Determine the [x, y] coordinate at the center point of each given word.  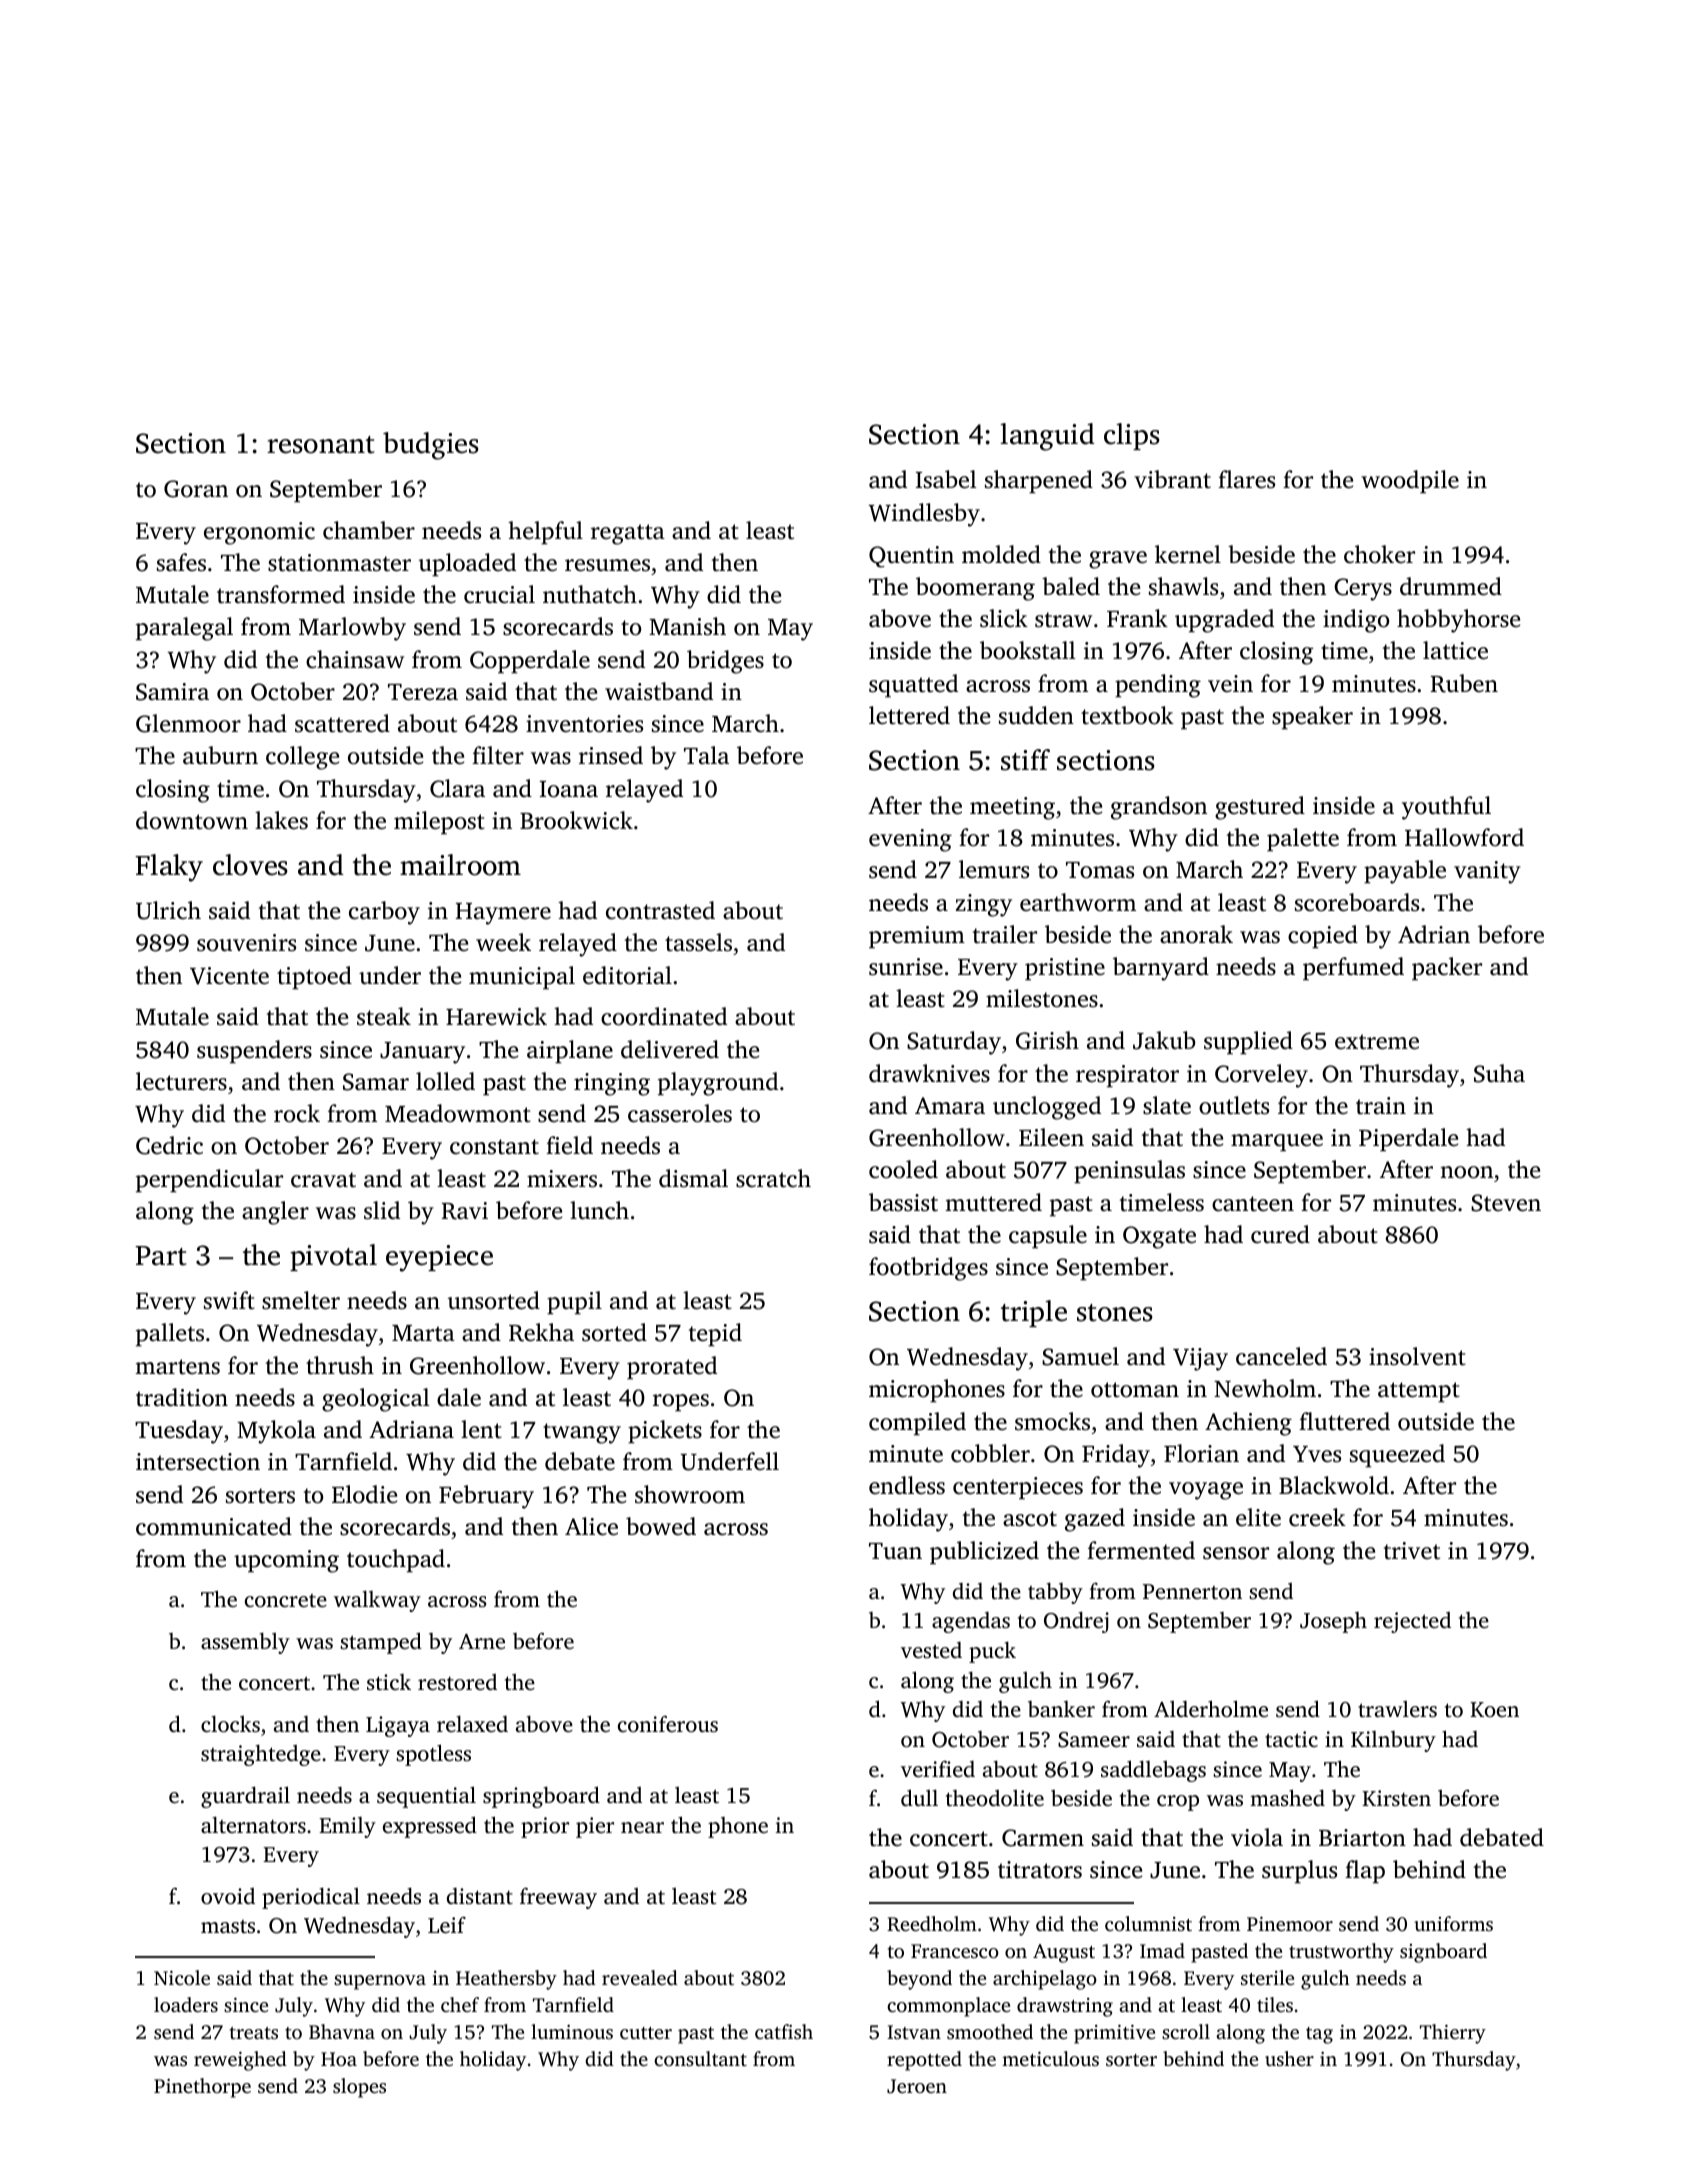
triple [1034, 1313]
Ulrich [168, 910]
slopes [359, 2088]
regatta [628, 534]
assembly [245, 1643]
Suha [1499, 1073]
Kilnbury [1393, 1741]
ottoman [1135, 1390]
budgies [431, 446]
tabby [1055, 1593]
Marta [423, 1333]
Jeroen [917, 2086]
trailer [1005, 934]
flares [1246, 479]
